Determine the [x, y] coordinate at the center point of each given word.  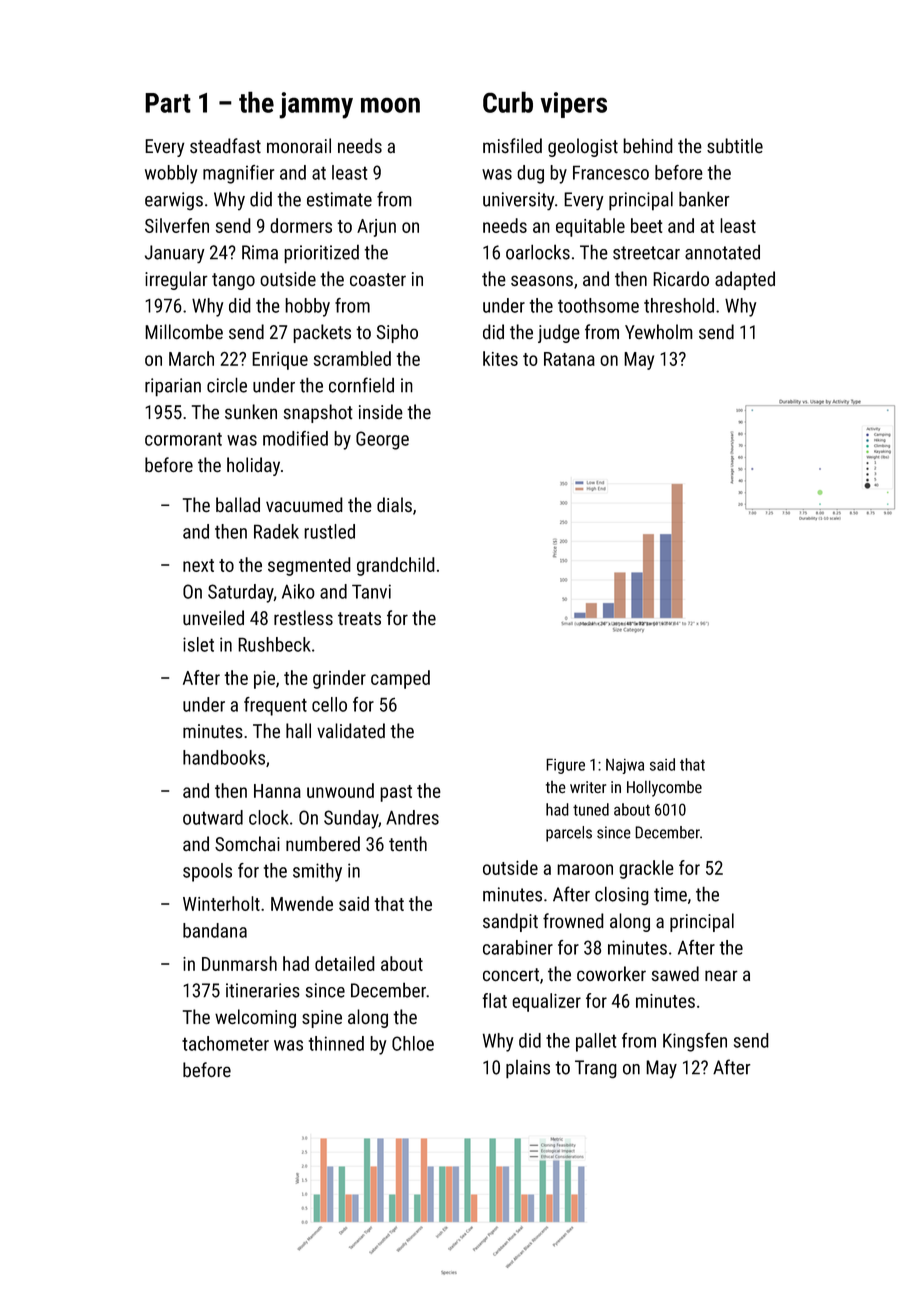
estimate [339, 199]
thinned [336, 1043]
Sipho [397, 333]
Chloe [413, 1043]
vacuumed [304, 504]
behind [648, 145]
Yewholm [658, 331]
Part [168, 103]
